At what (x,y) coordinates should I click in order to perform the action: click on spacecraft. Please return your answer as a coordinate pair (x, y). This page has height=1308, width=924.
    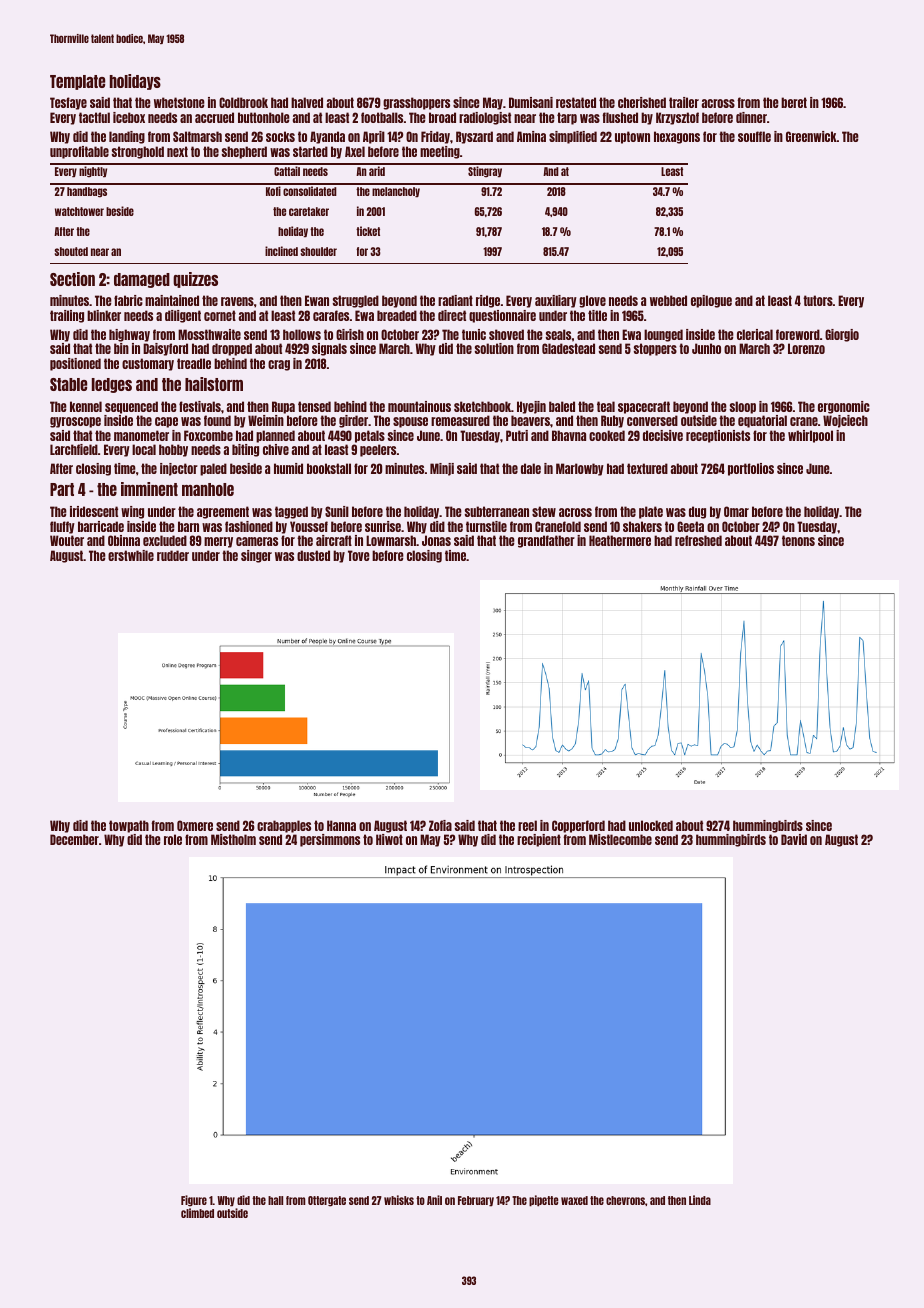
    Looking at the image, I should click on (644, 407).
